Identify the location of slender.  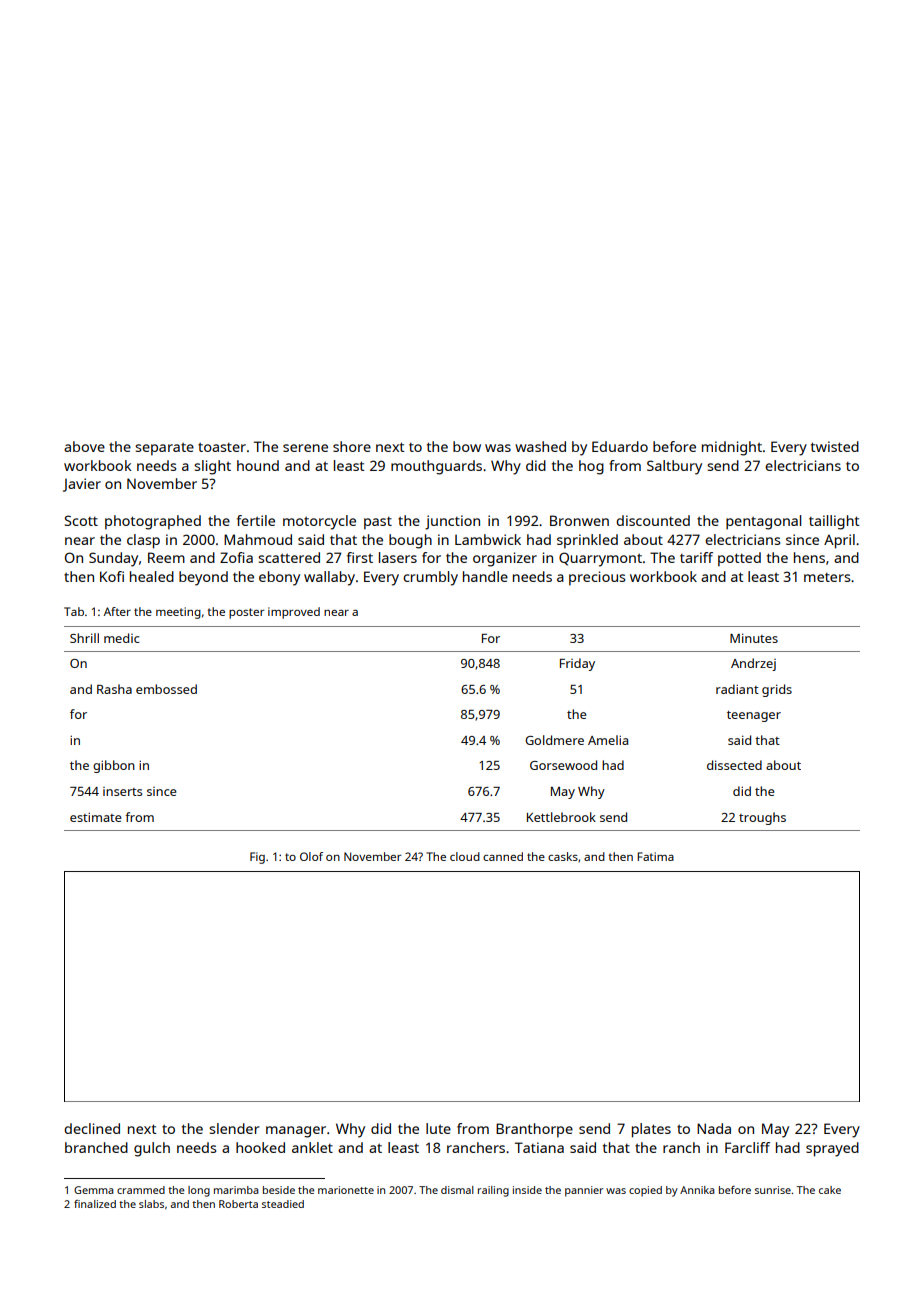
(234, 1128).
